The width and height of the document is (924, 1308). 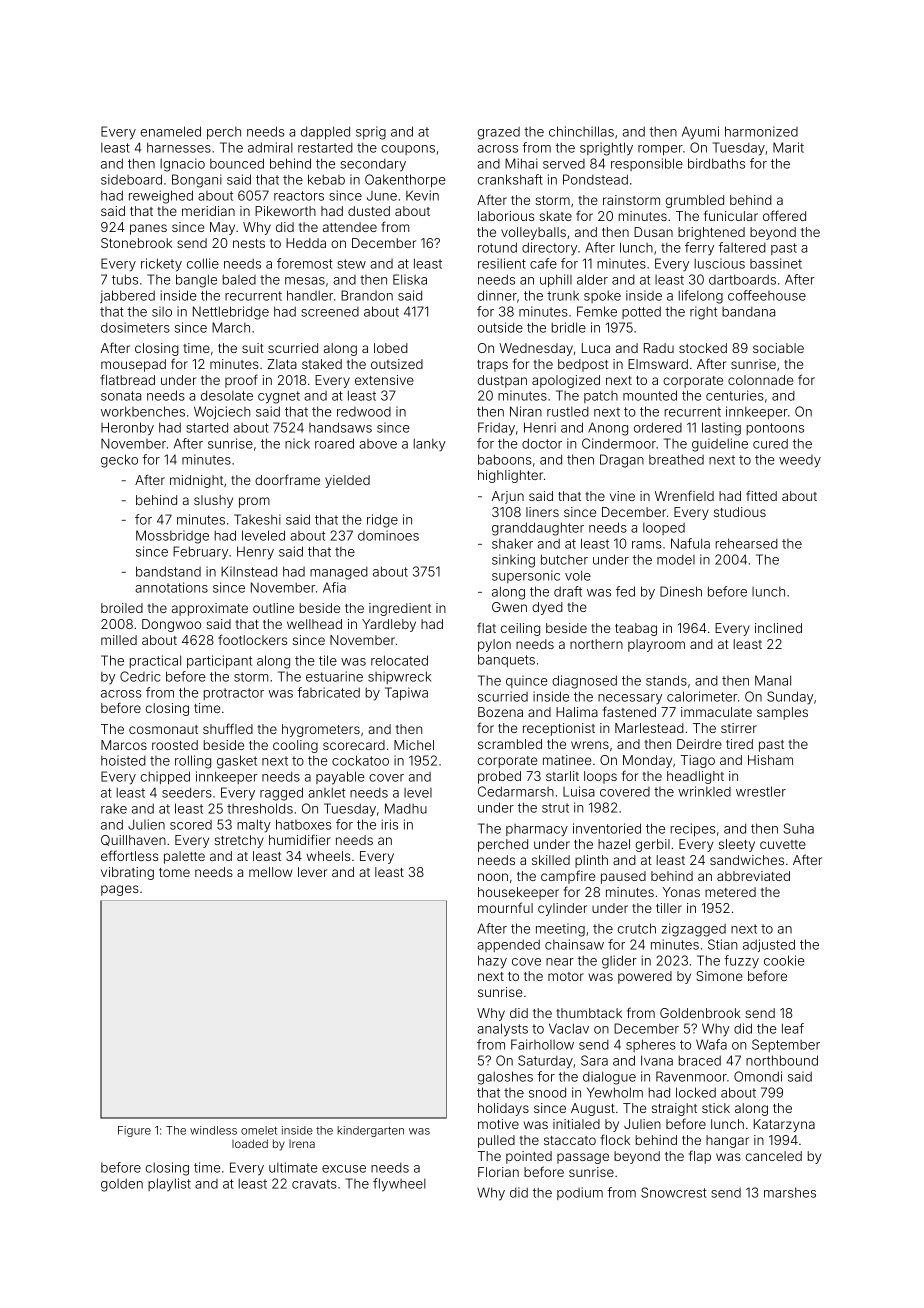 What do you see at coordinates (314, 1184) in the document?
I see `cravats` at bounding box center [314, 1184].
